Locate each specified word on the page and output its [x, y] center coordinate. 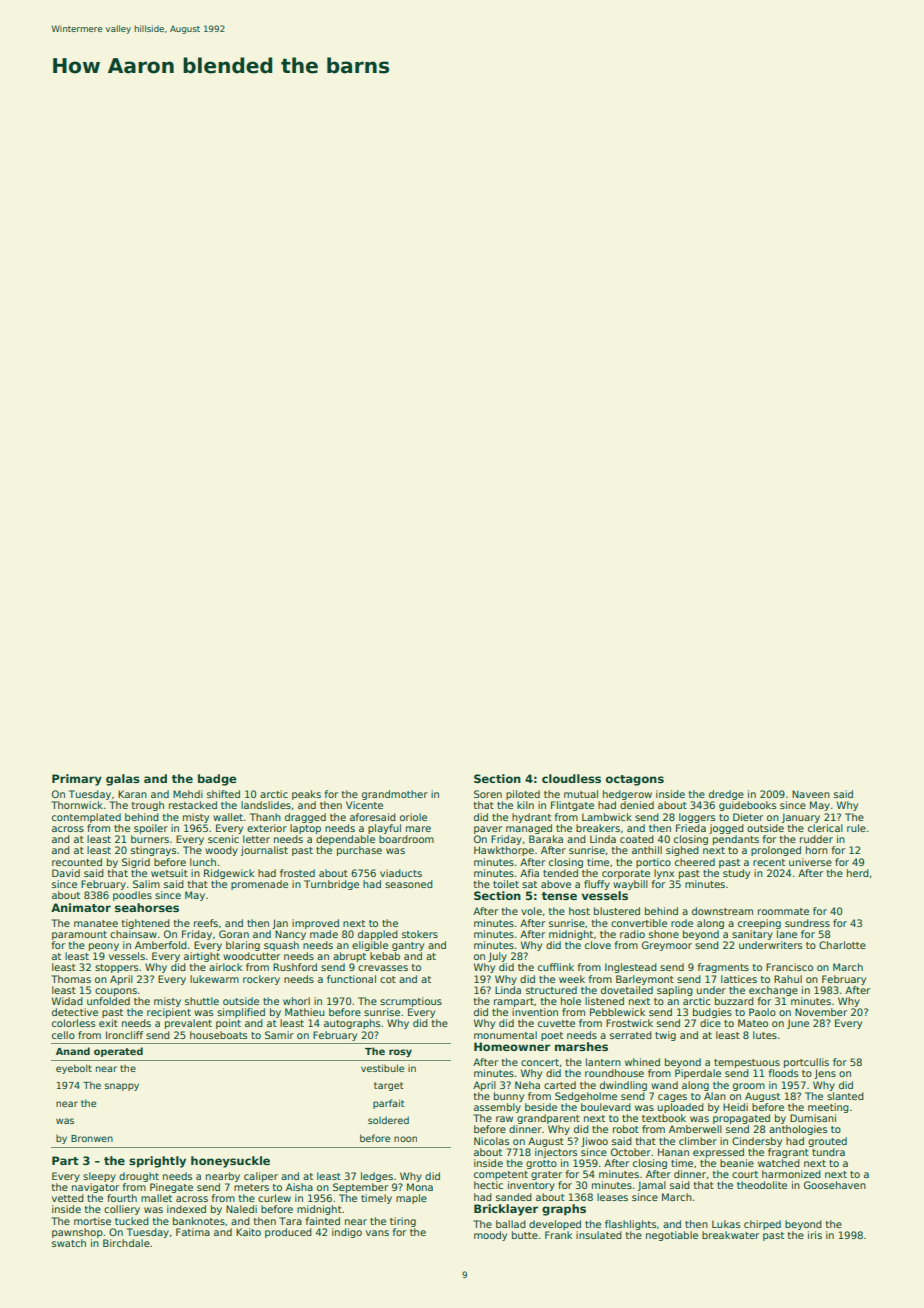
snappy [122, 1087]
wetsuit [169, 873]
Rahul [788, 979]
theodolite [762, 1185]
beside [541, 1107]
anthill [647, 850]
